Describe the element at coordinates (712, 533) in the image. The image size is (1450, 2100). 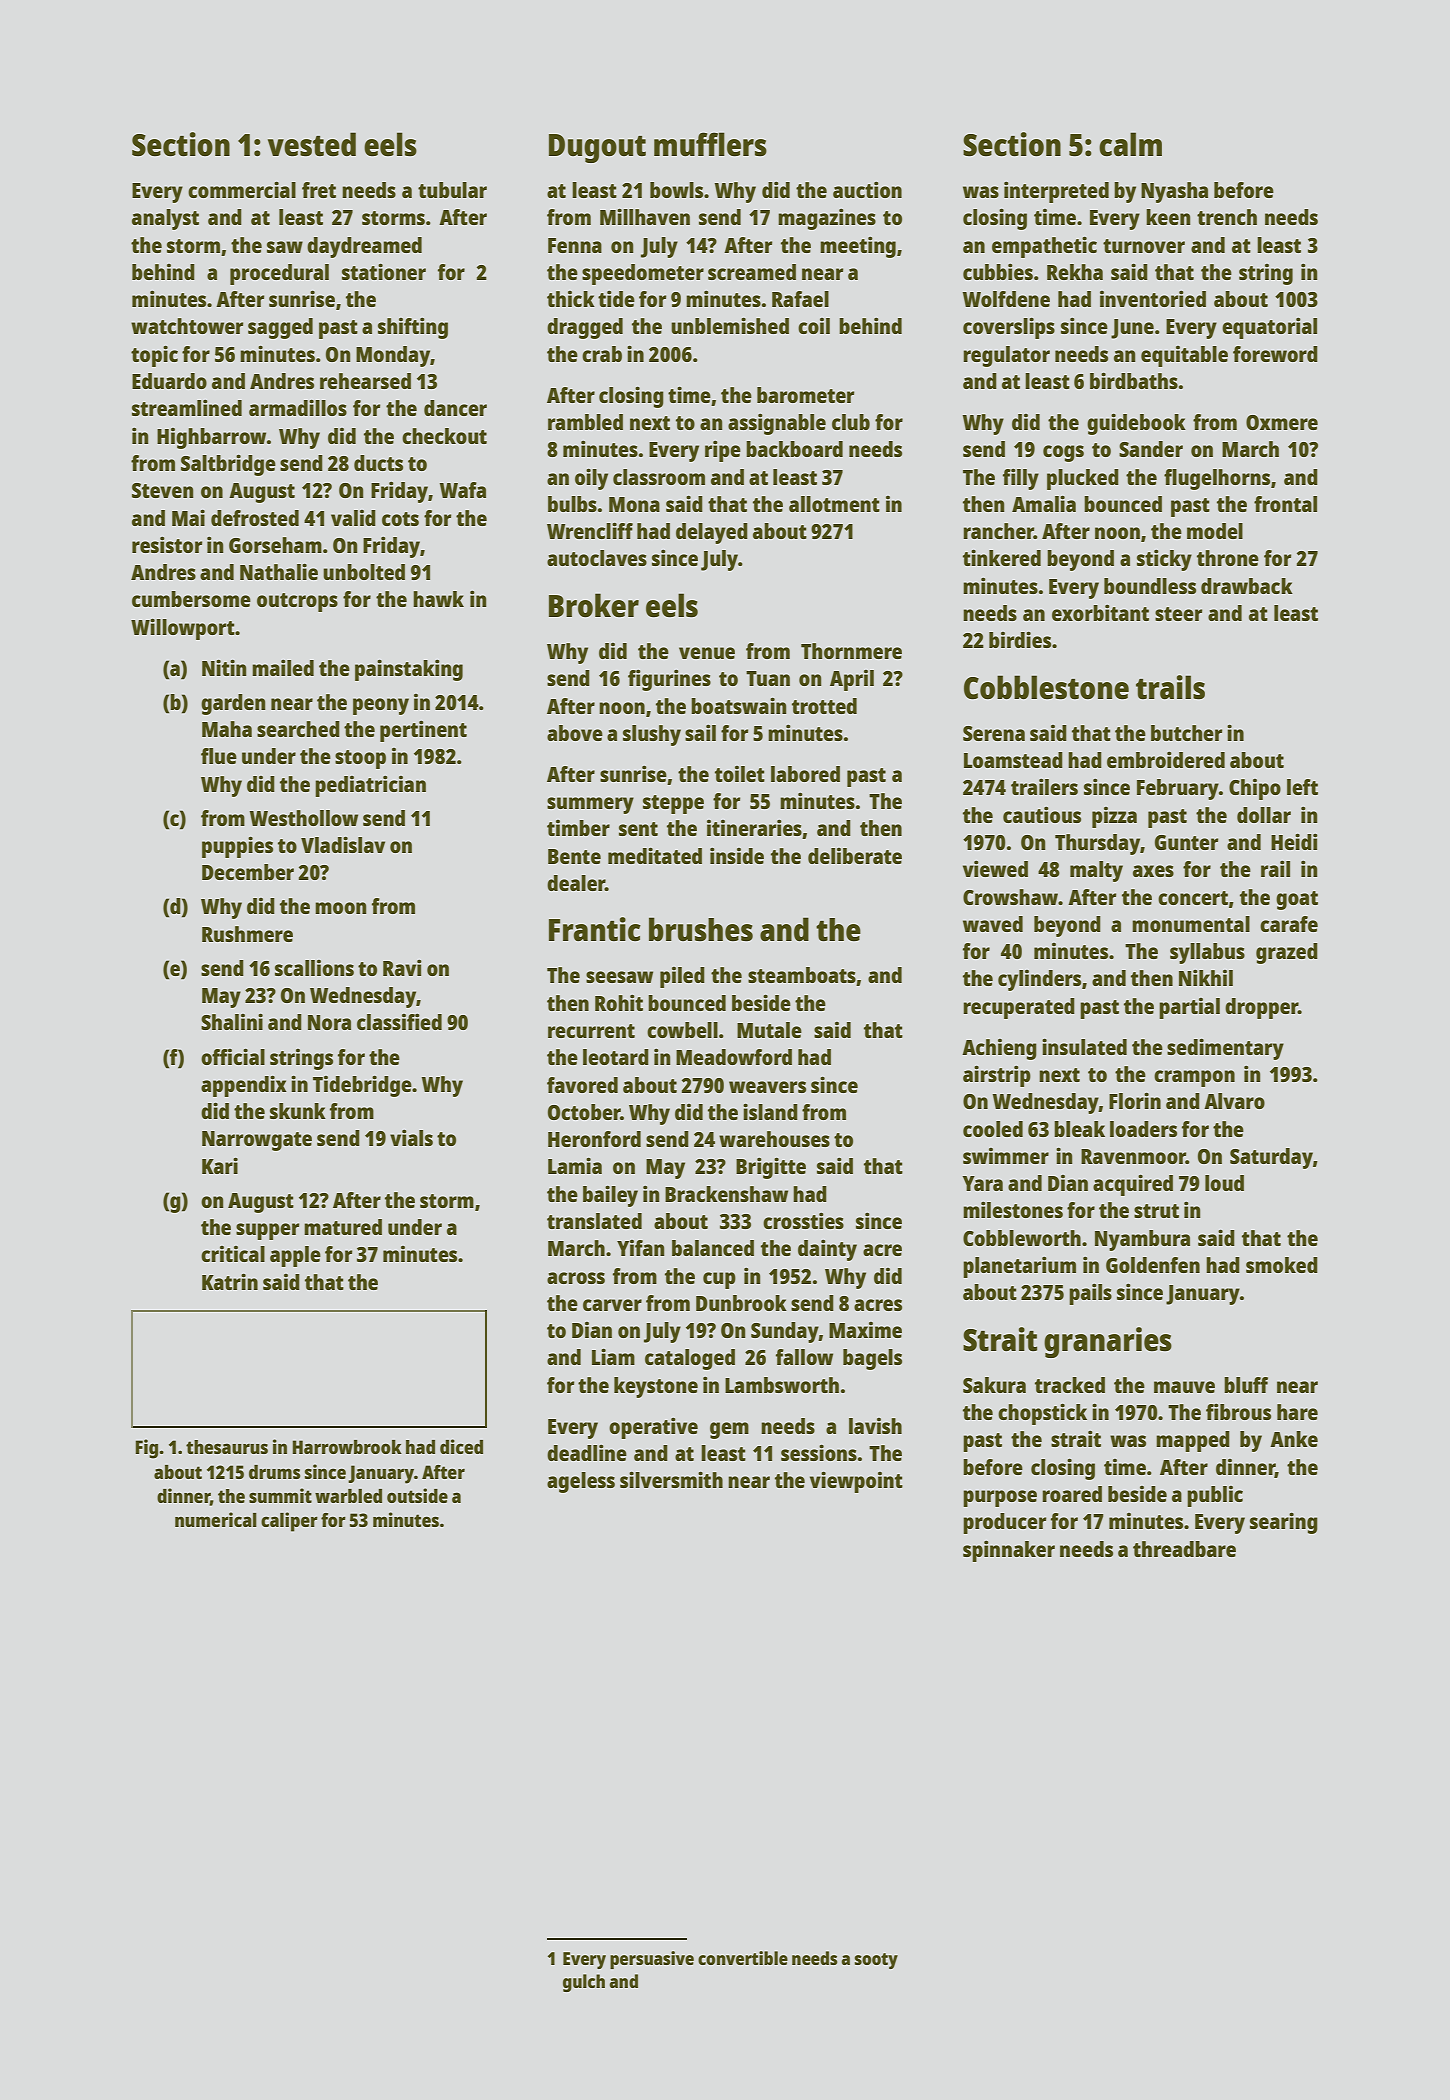
I see `delayed` at that location.
